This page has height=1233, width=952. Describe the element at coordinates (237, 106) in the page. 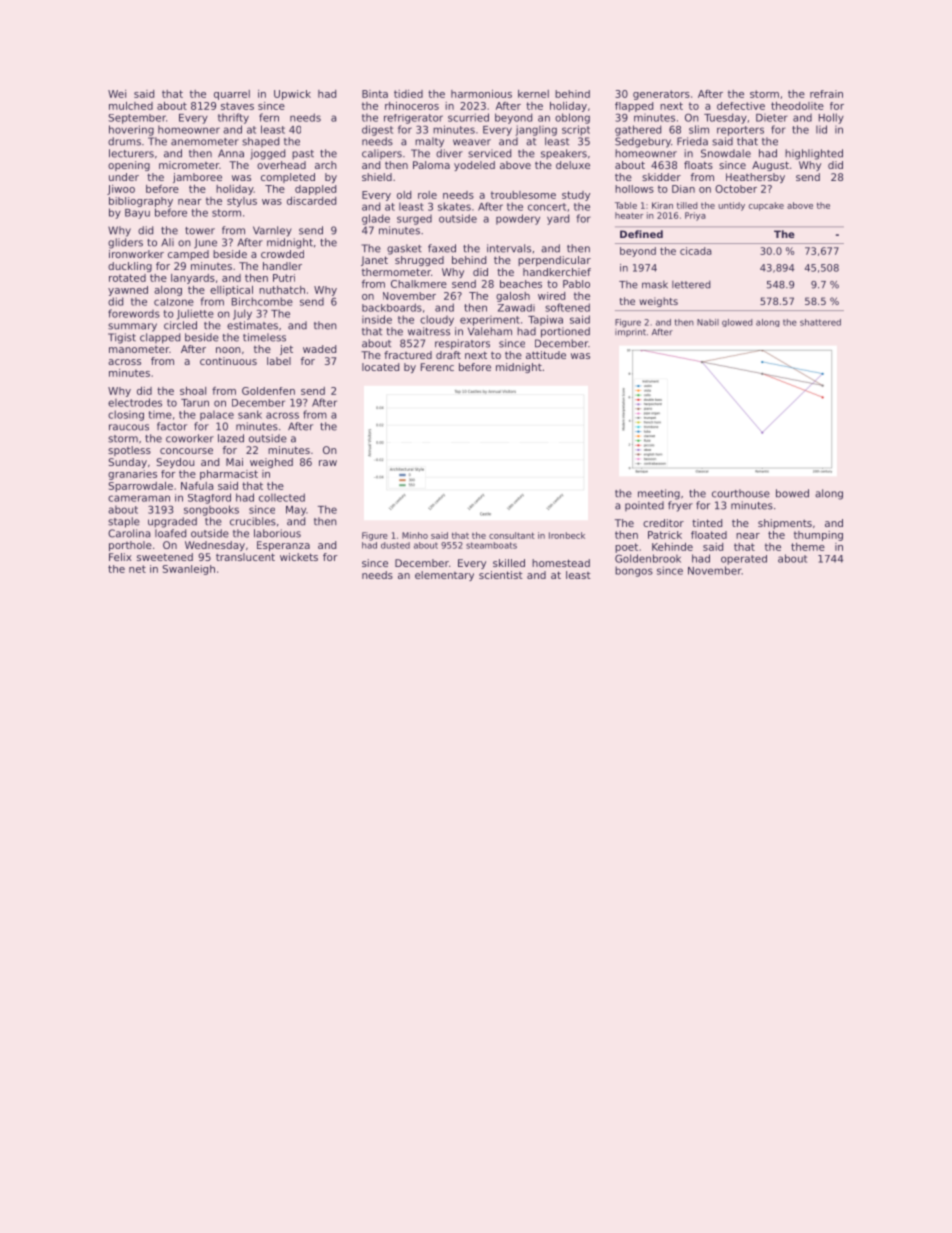

I see `staves` at that location.
